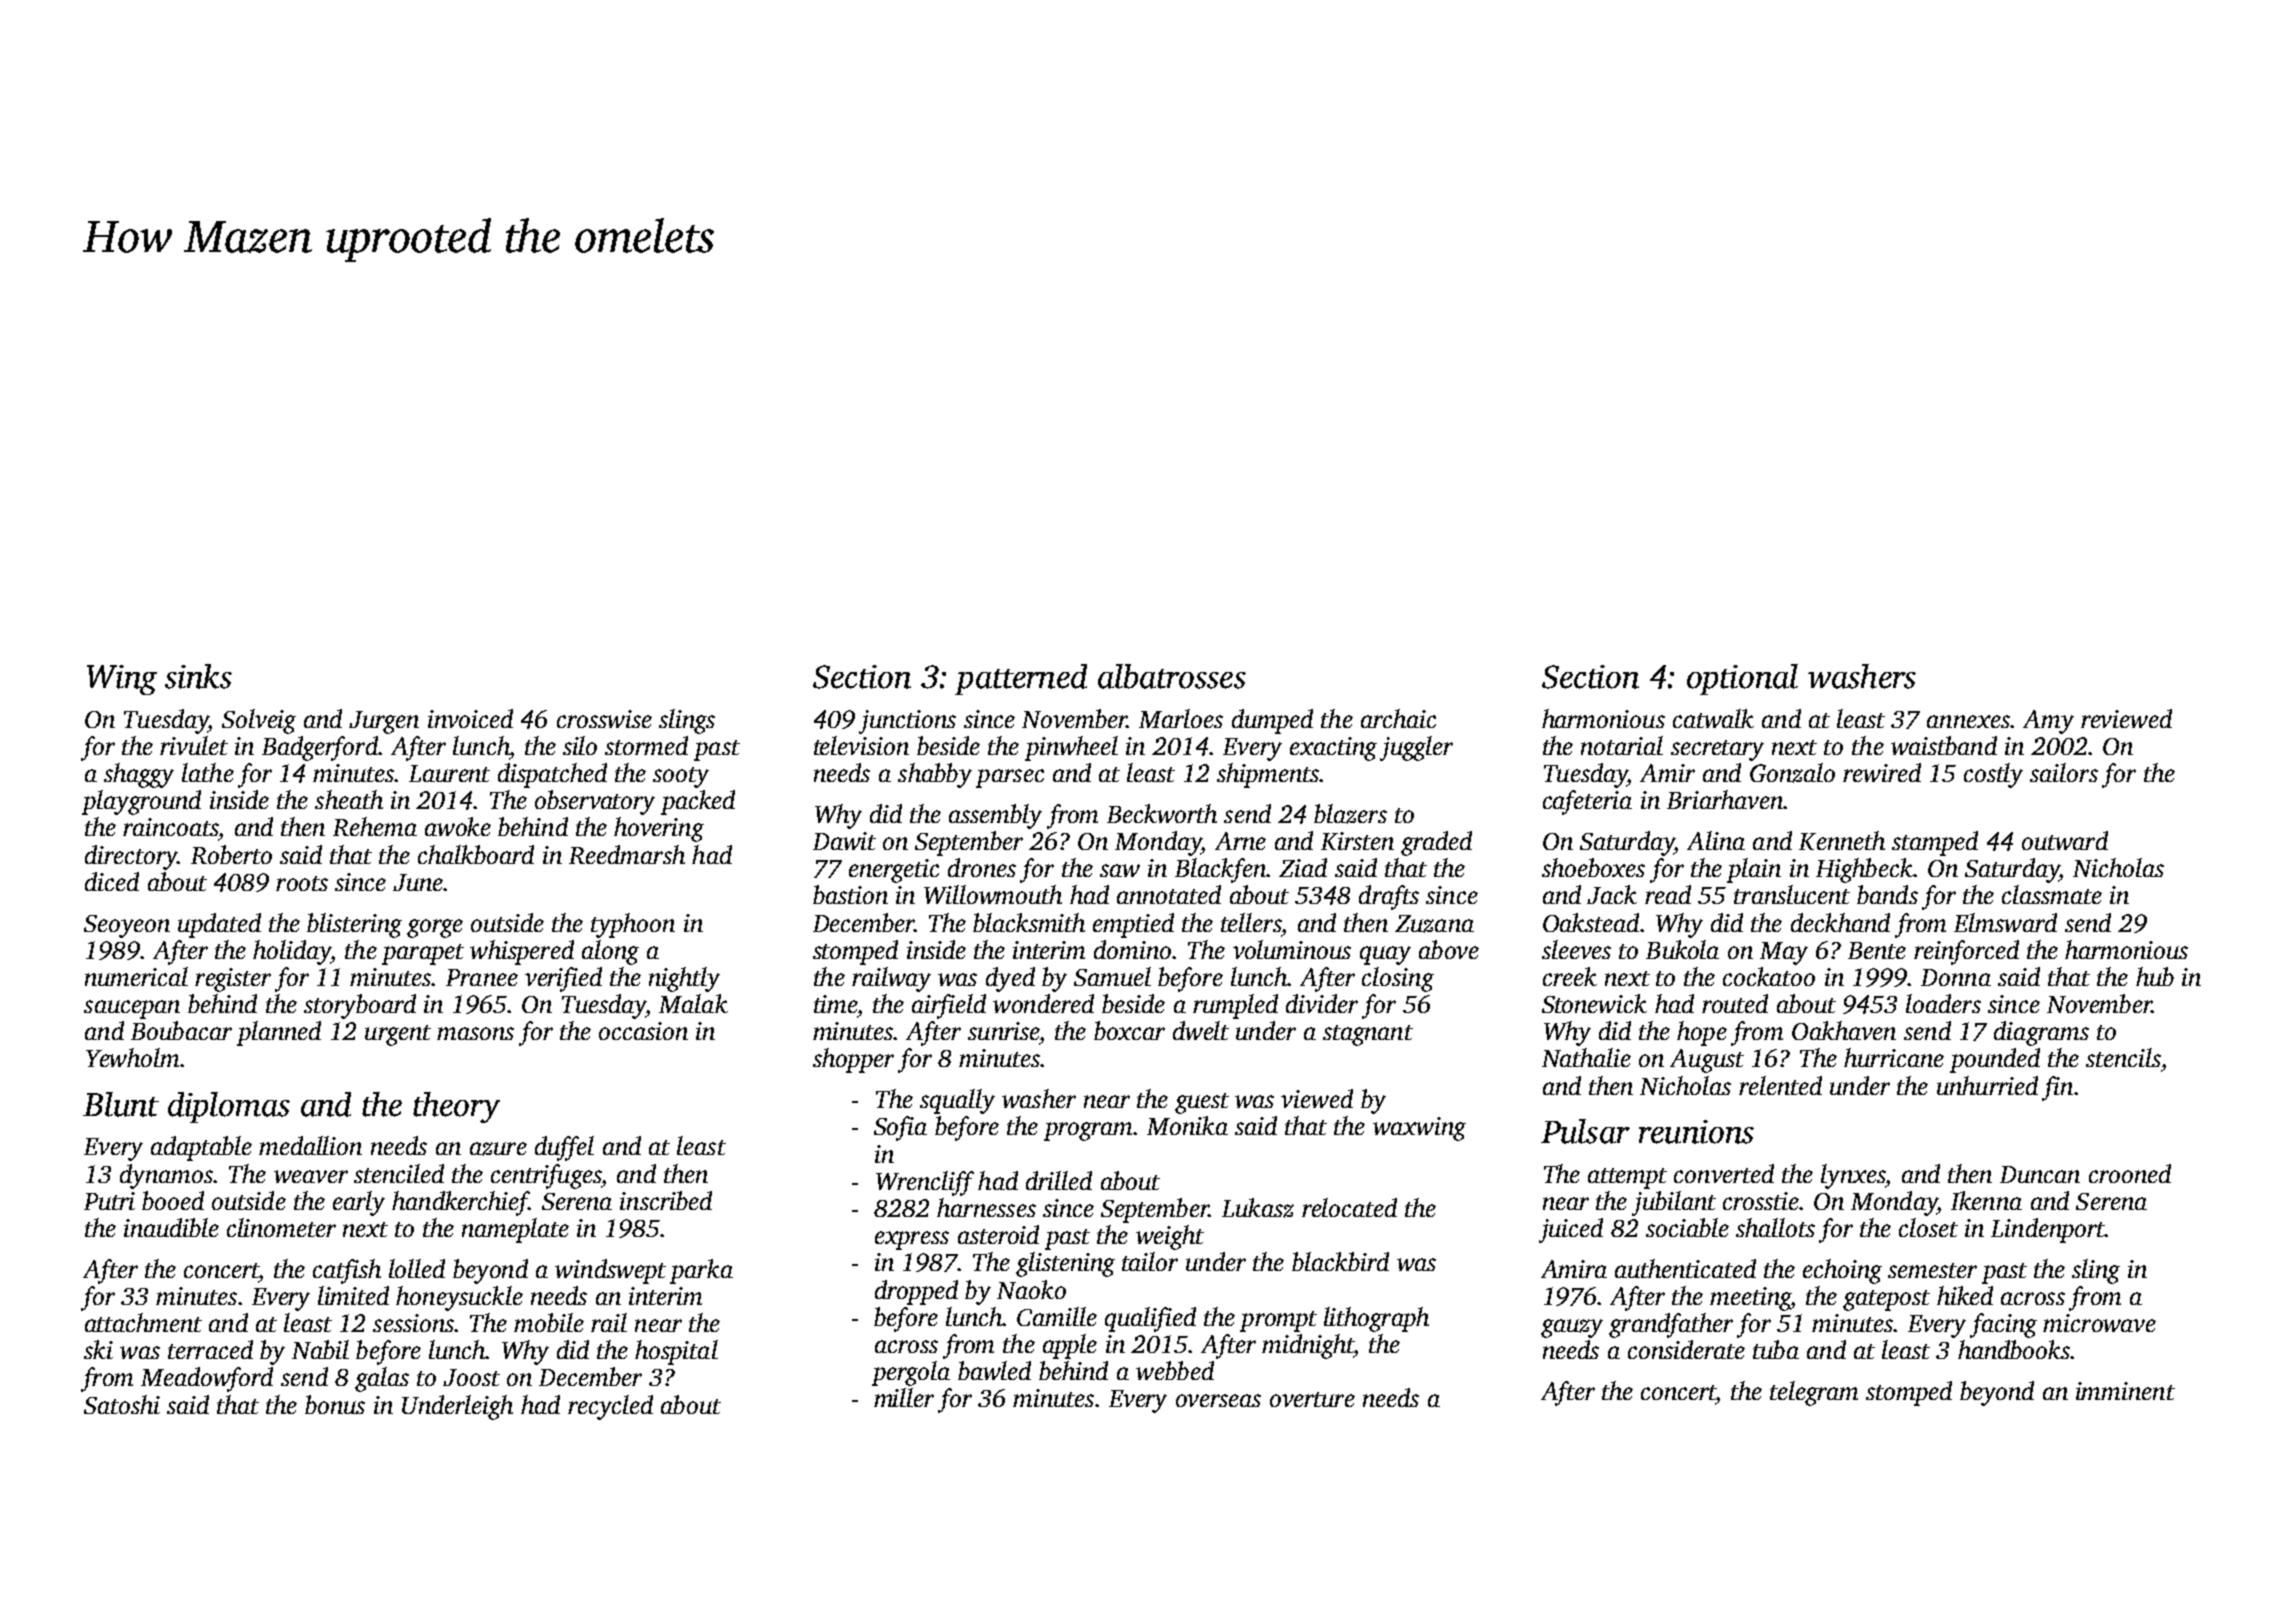 The image size is (2292, 1620). I want to click on centrifuges, so click(546, 1176).
